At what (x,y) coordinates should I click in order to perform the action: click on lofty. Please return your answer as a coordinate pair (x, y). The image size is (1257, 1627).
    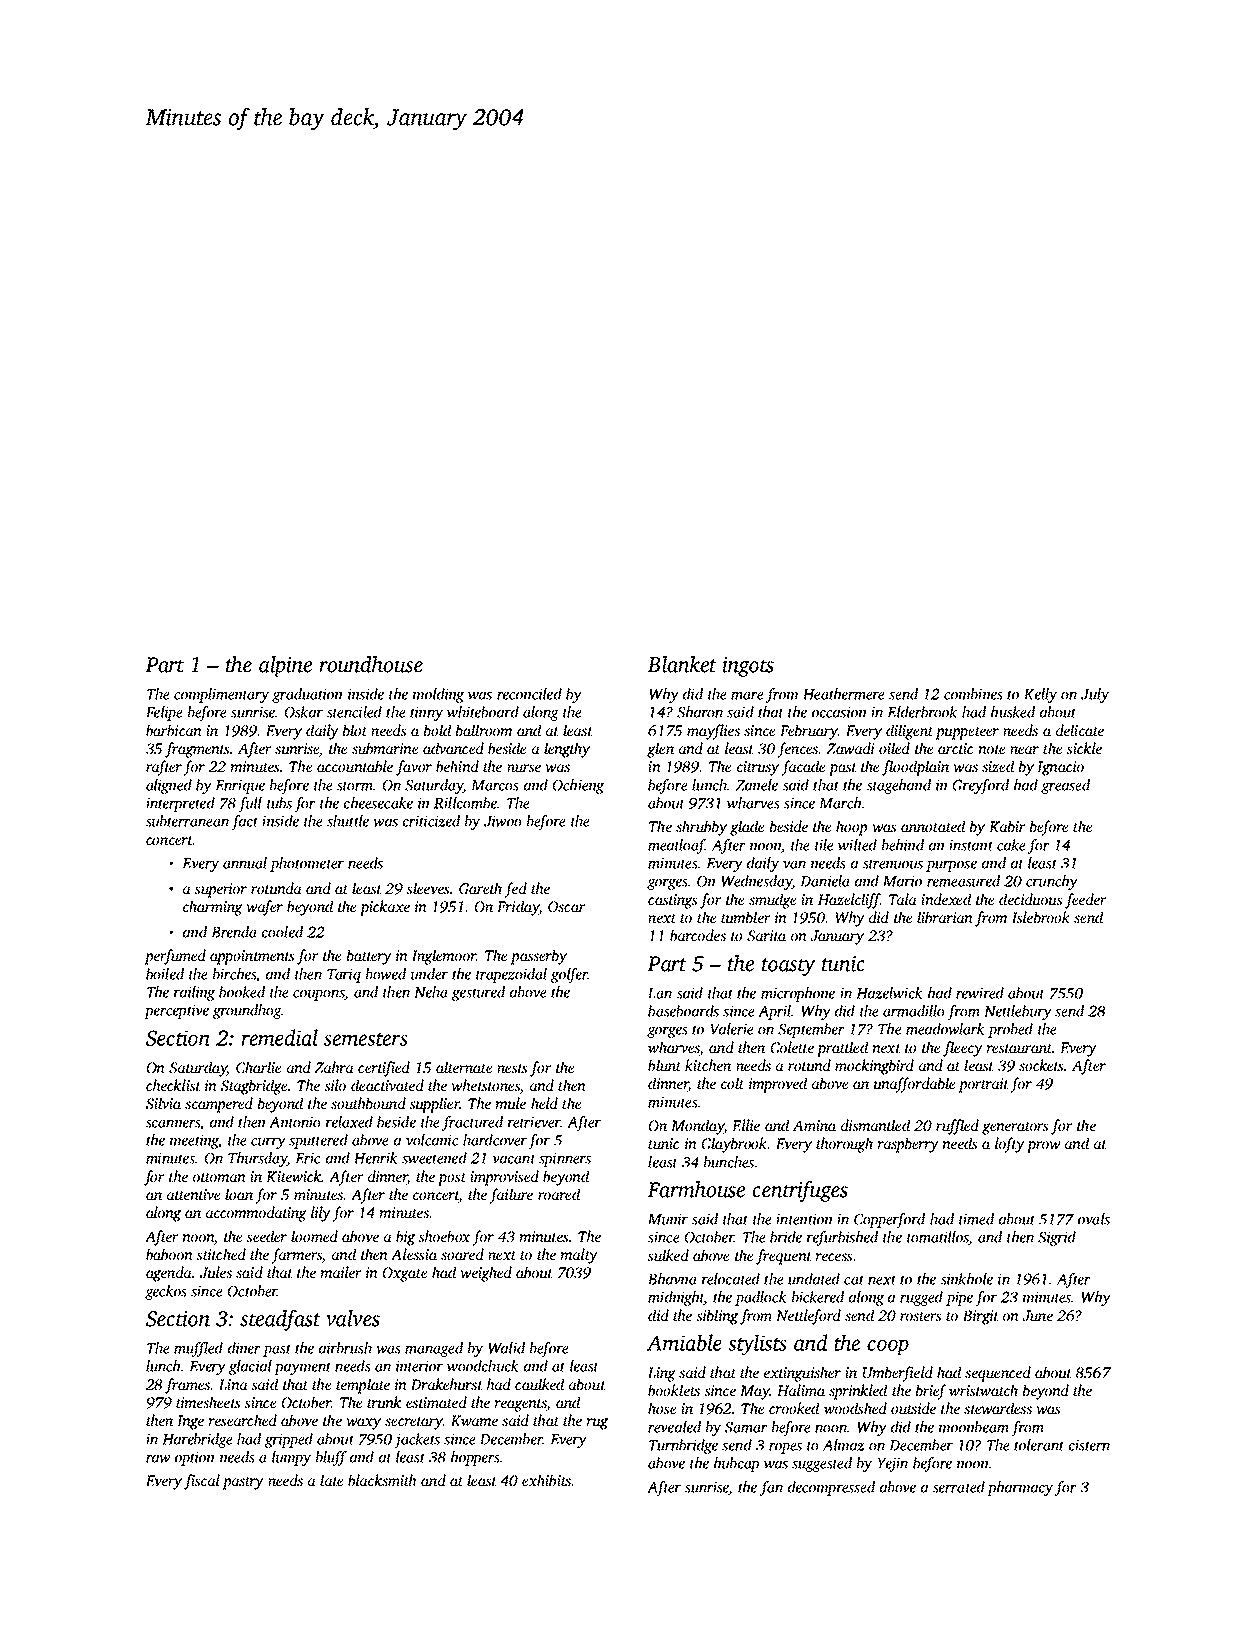
    Looking at the image, I should click on (1010, 1145).
